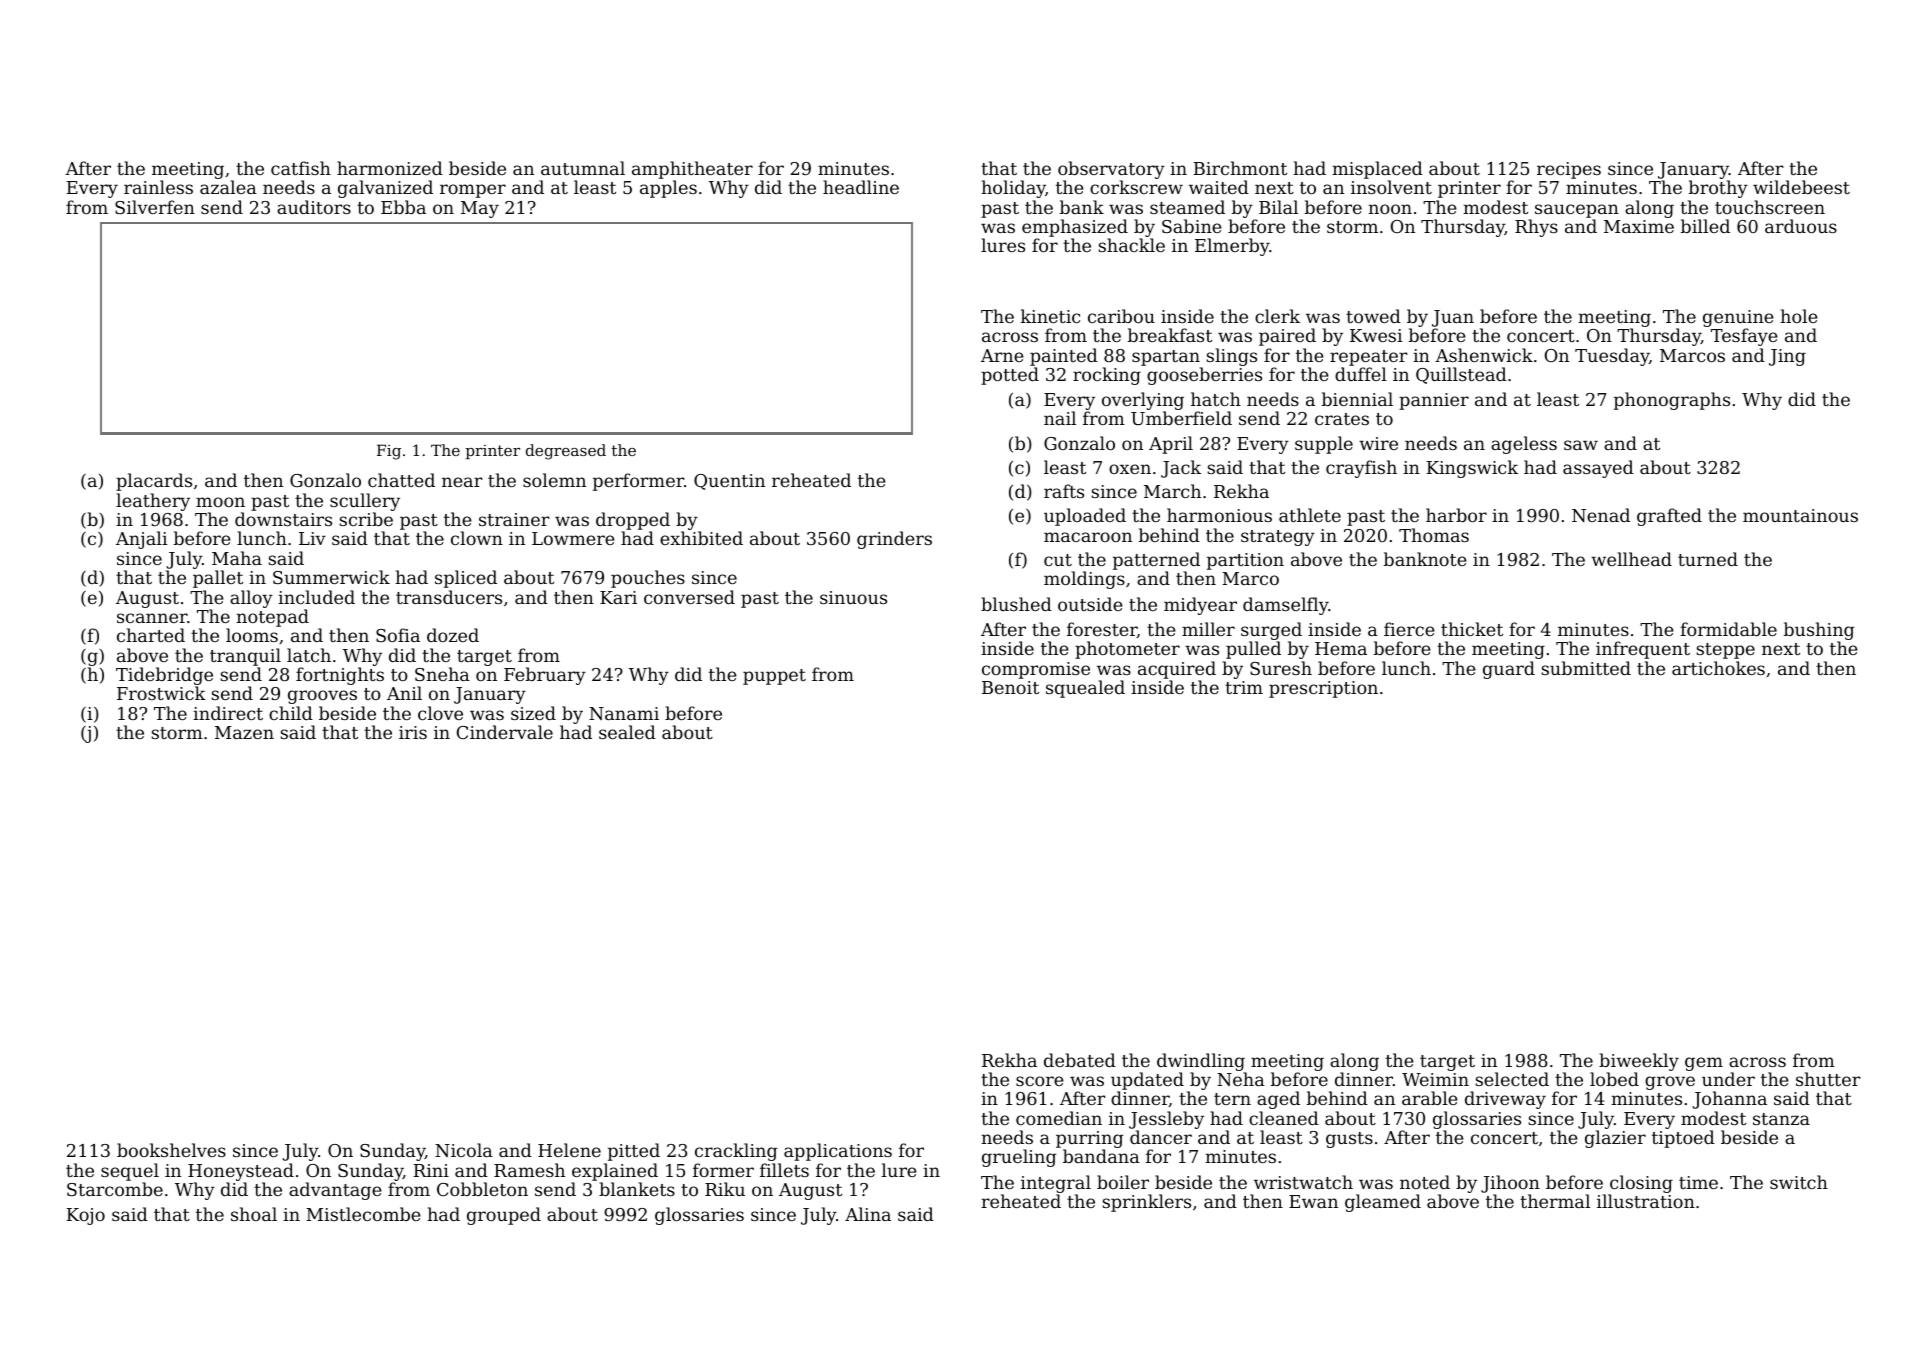 The width and height of the screenshot is (1928, 1364). I want to click on debated, so click(1080, 1060).
